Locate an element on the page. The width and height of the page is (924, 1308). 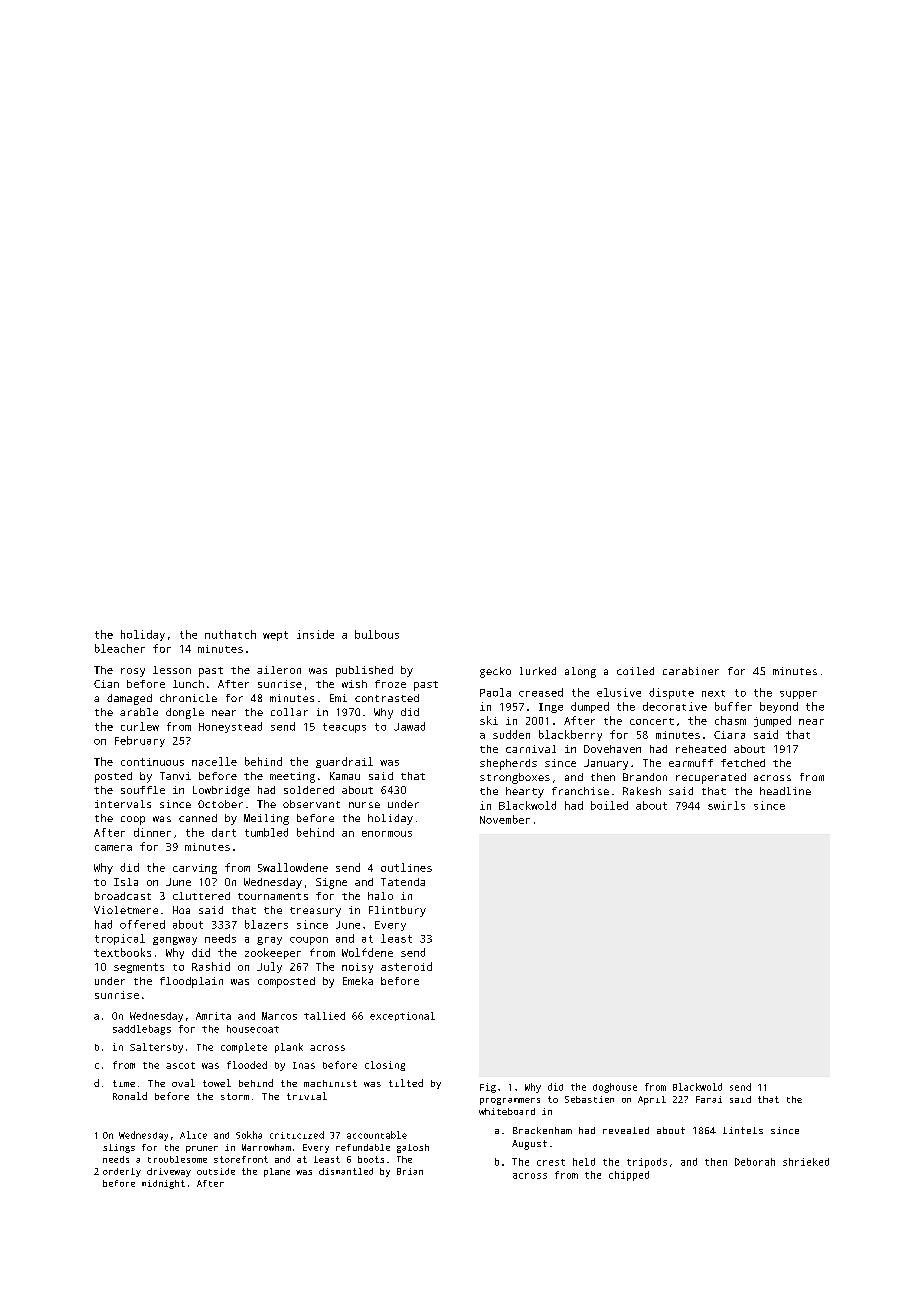
teacups is located at coordinates (344, 728).
